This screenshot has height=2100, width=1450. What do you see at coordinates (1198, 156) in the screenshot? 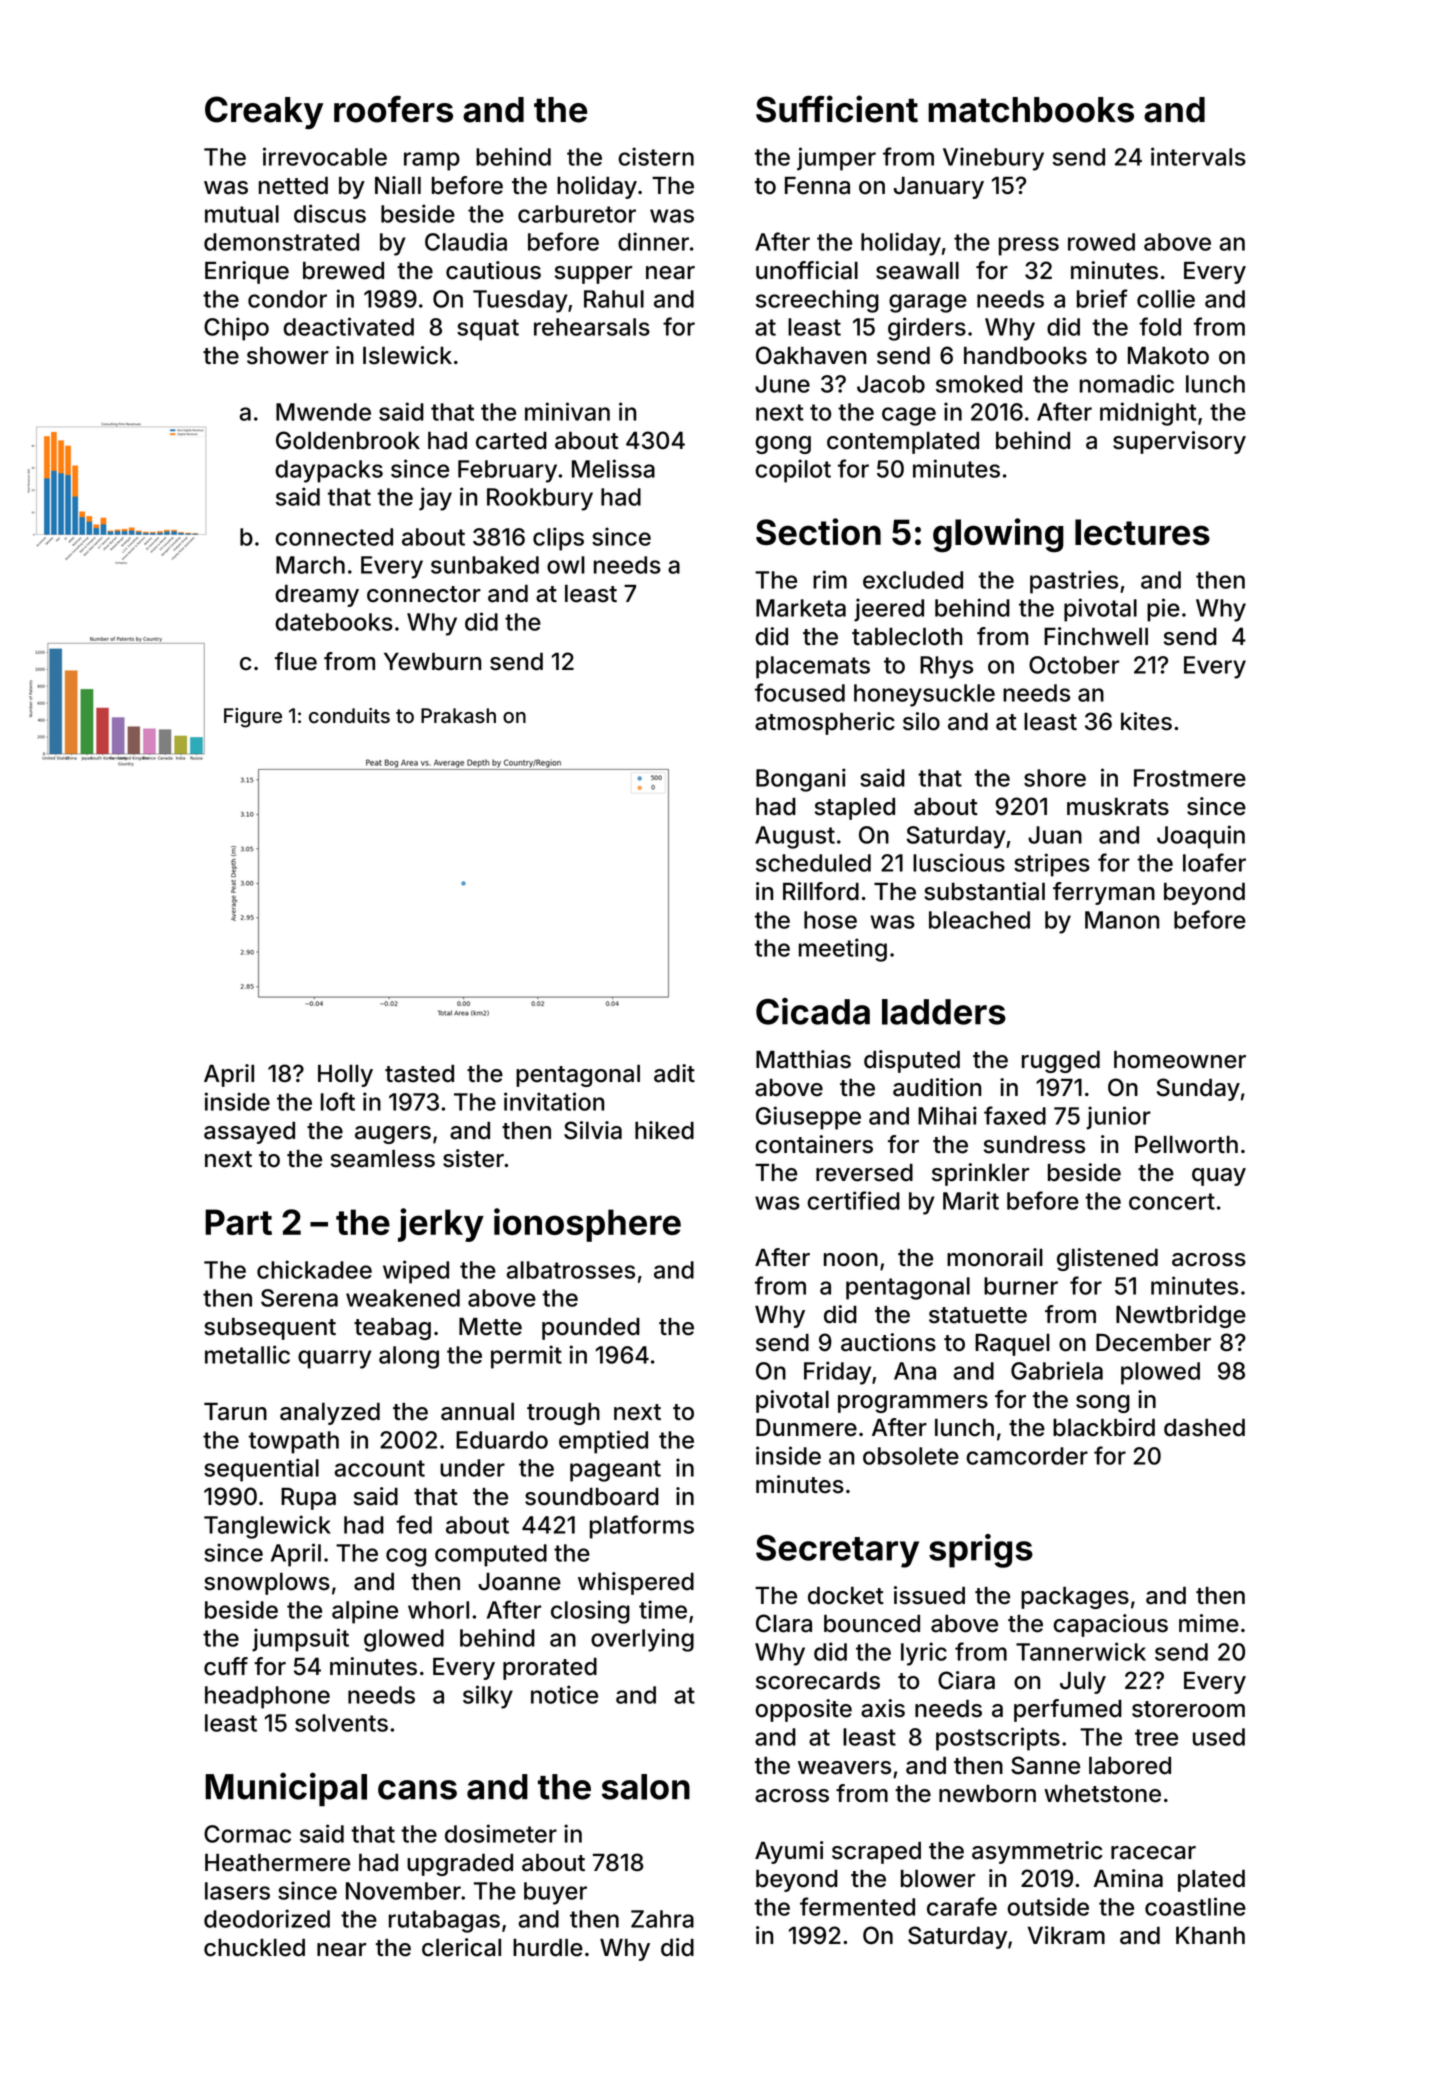
I see `intervals` at bounding box center [1198, 156].
